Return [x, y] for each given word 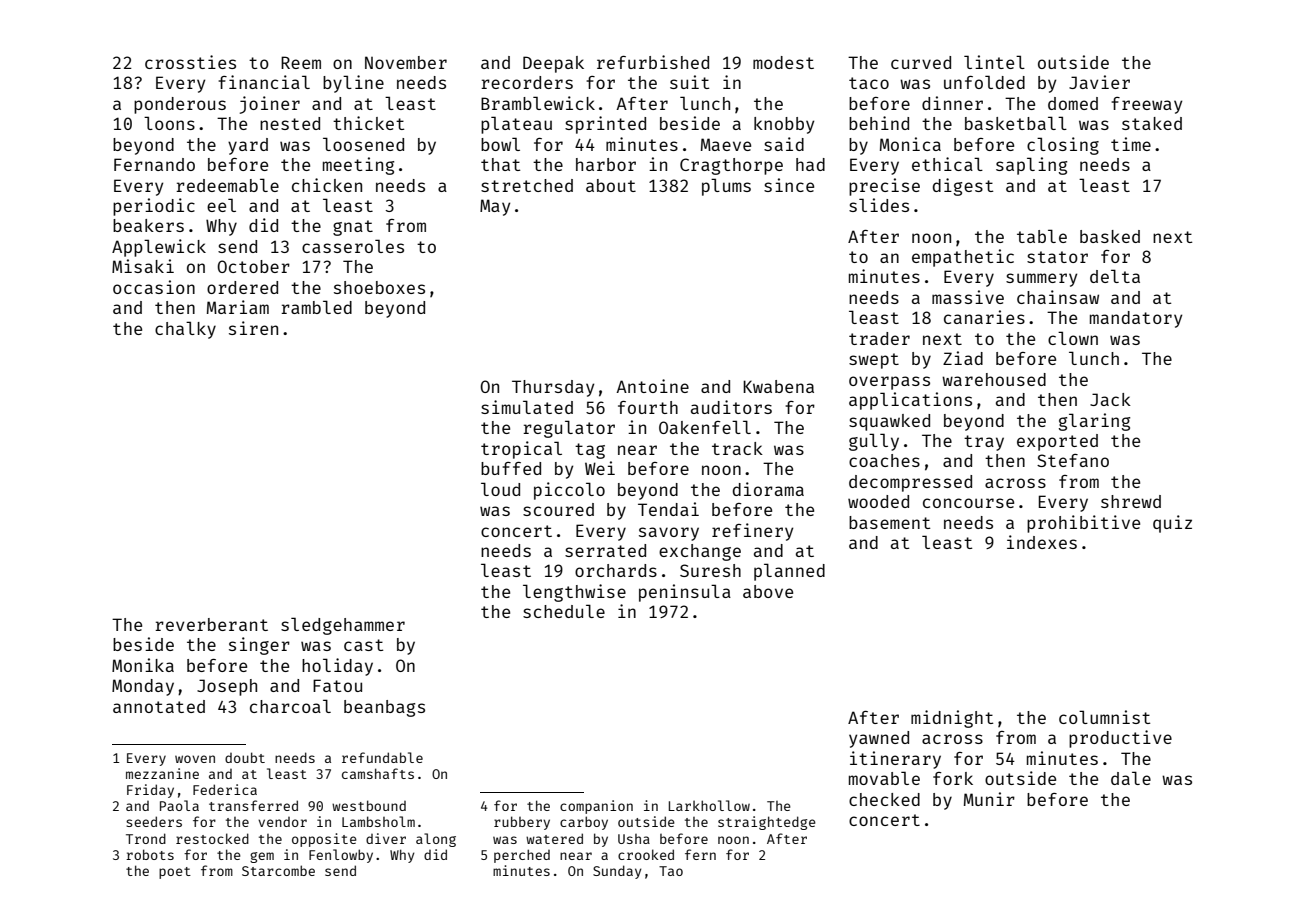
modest [783, 62]
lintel [994, 62]
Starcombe [278, 870]
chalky [185, 330]
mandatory [1136, 319]
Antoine [652, 386]
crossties [190, 62]
